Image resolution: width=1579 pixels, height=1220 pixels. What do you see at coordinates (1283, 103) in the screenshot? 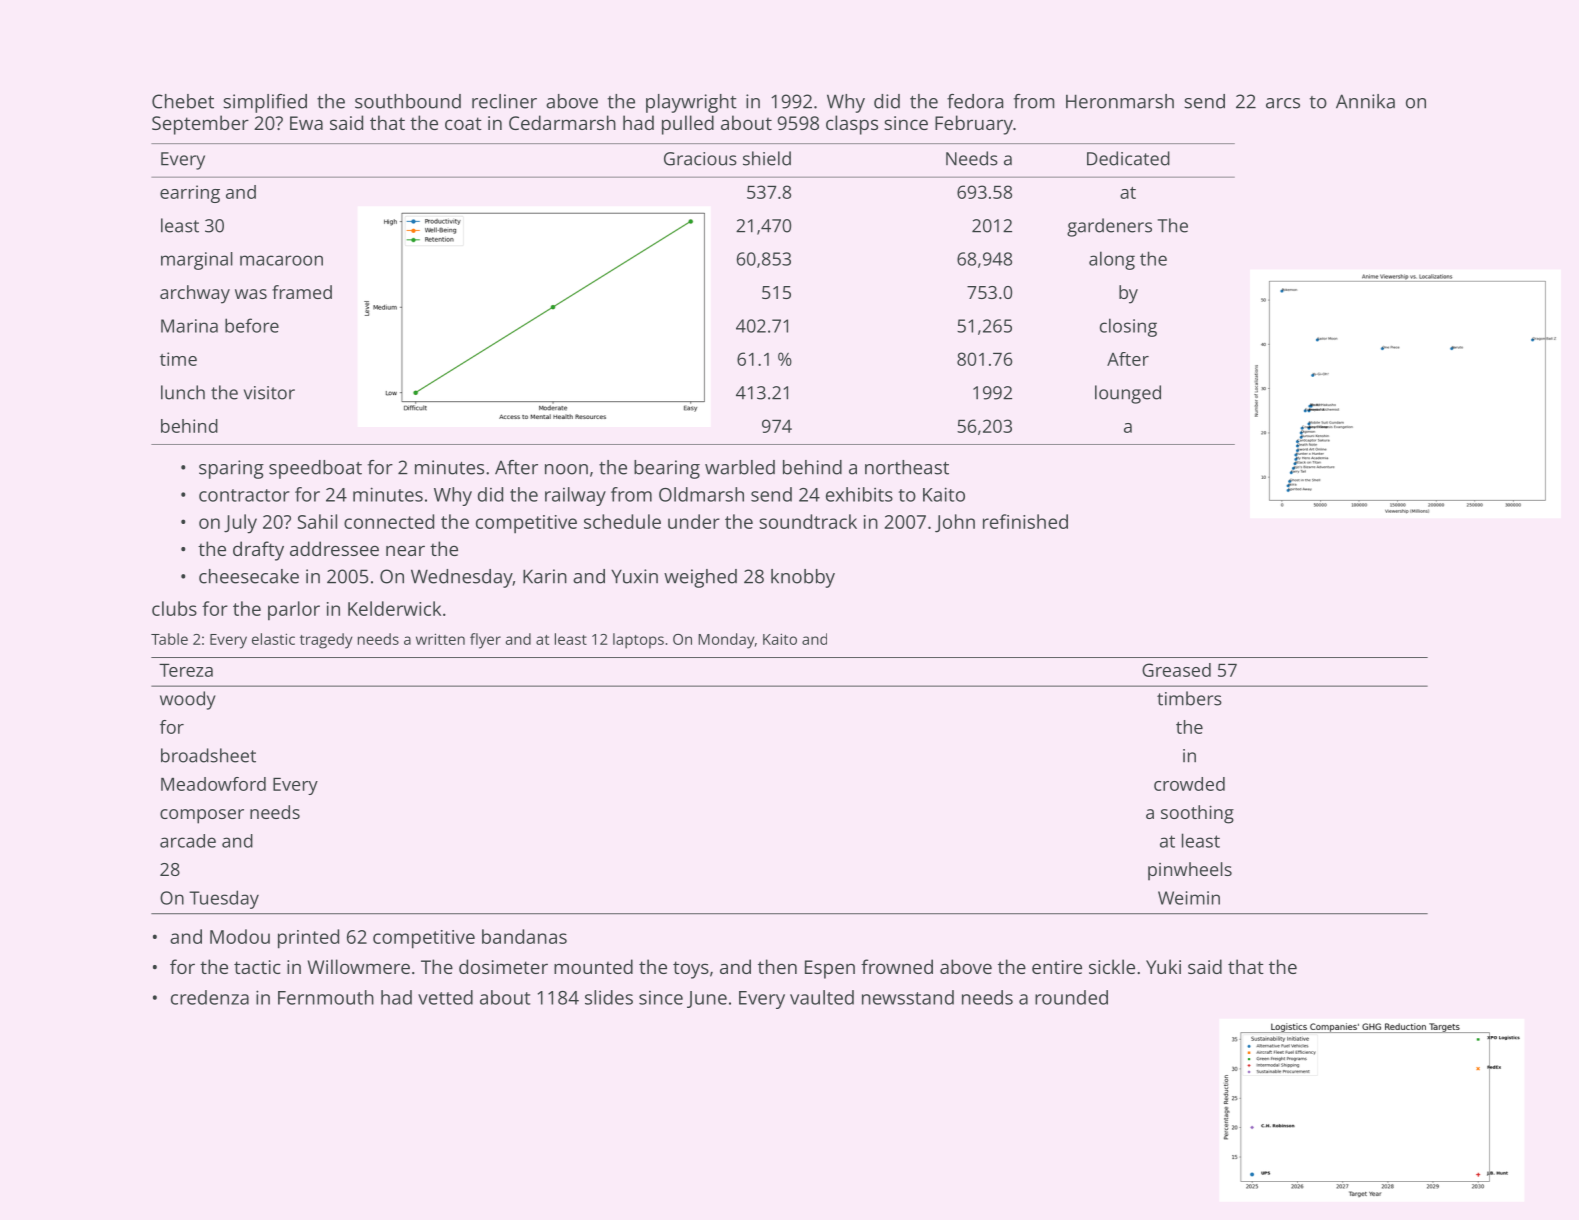
I see `arcs` at bounding box center [1283, 103].
